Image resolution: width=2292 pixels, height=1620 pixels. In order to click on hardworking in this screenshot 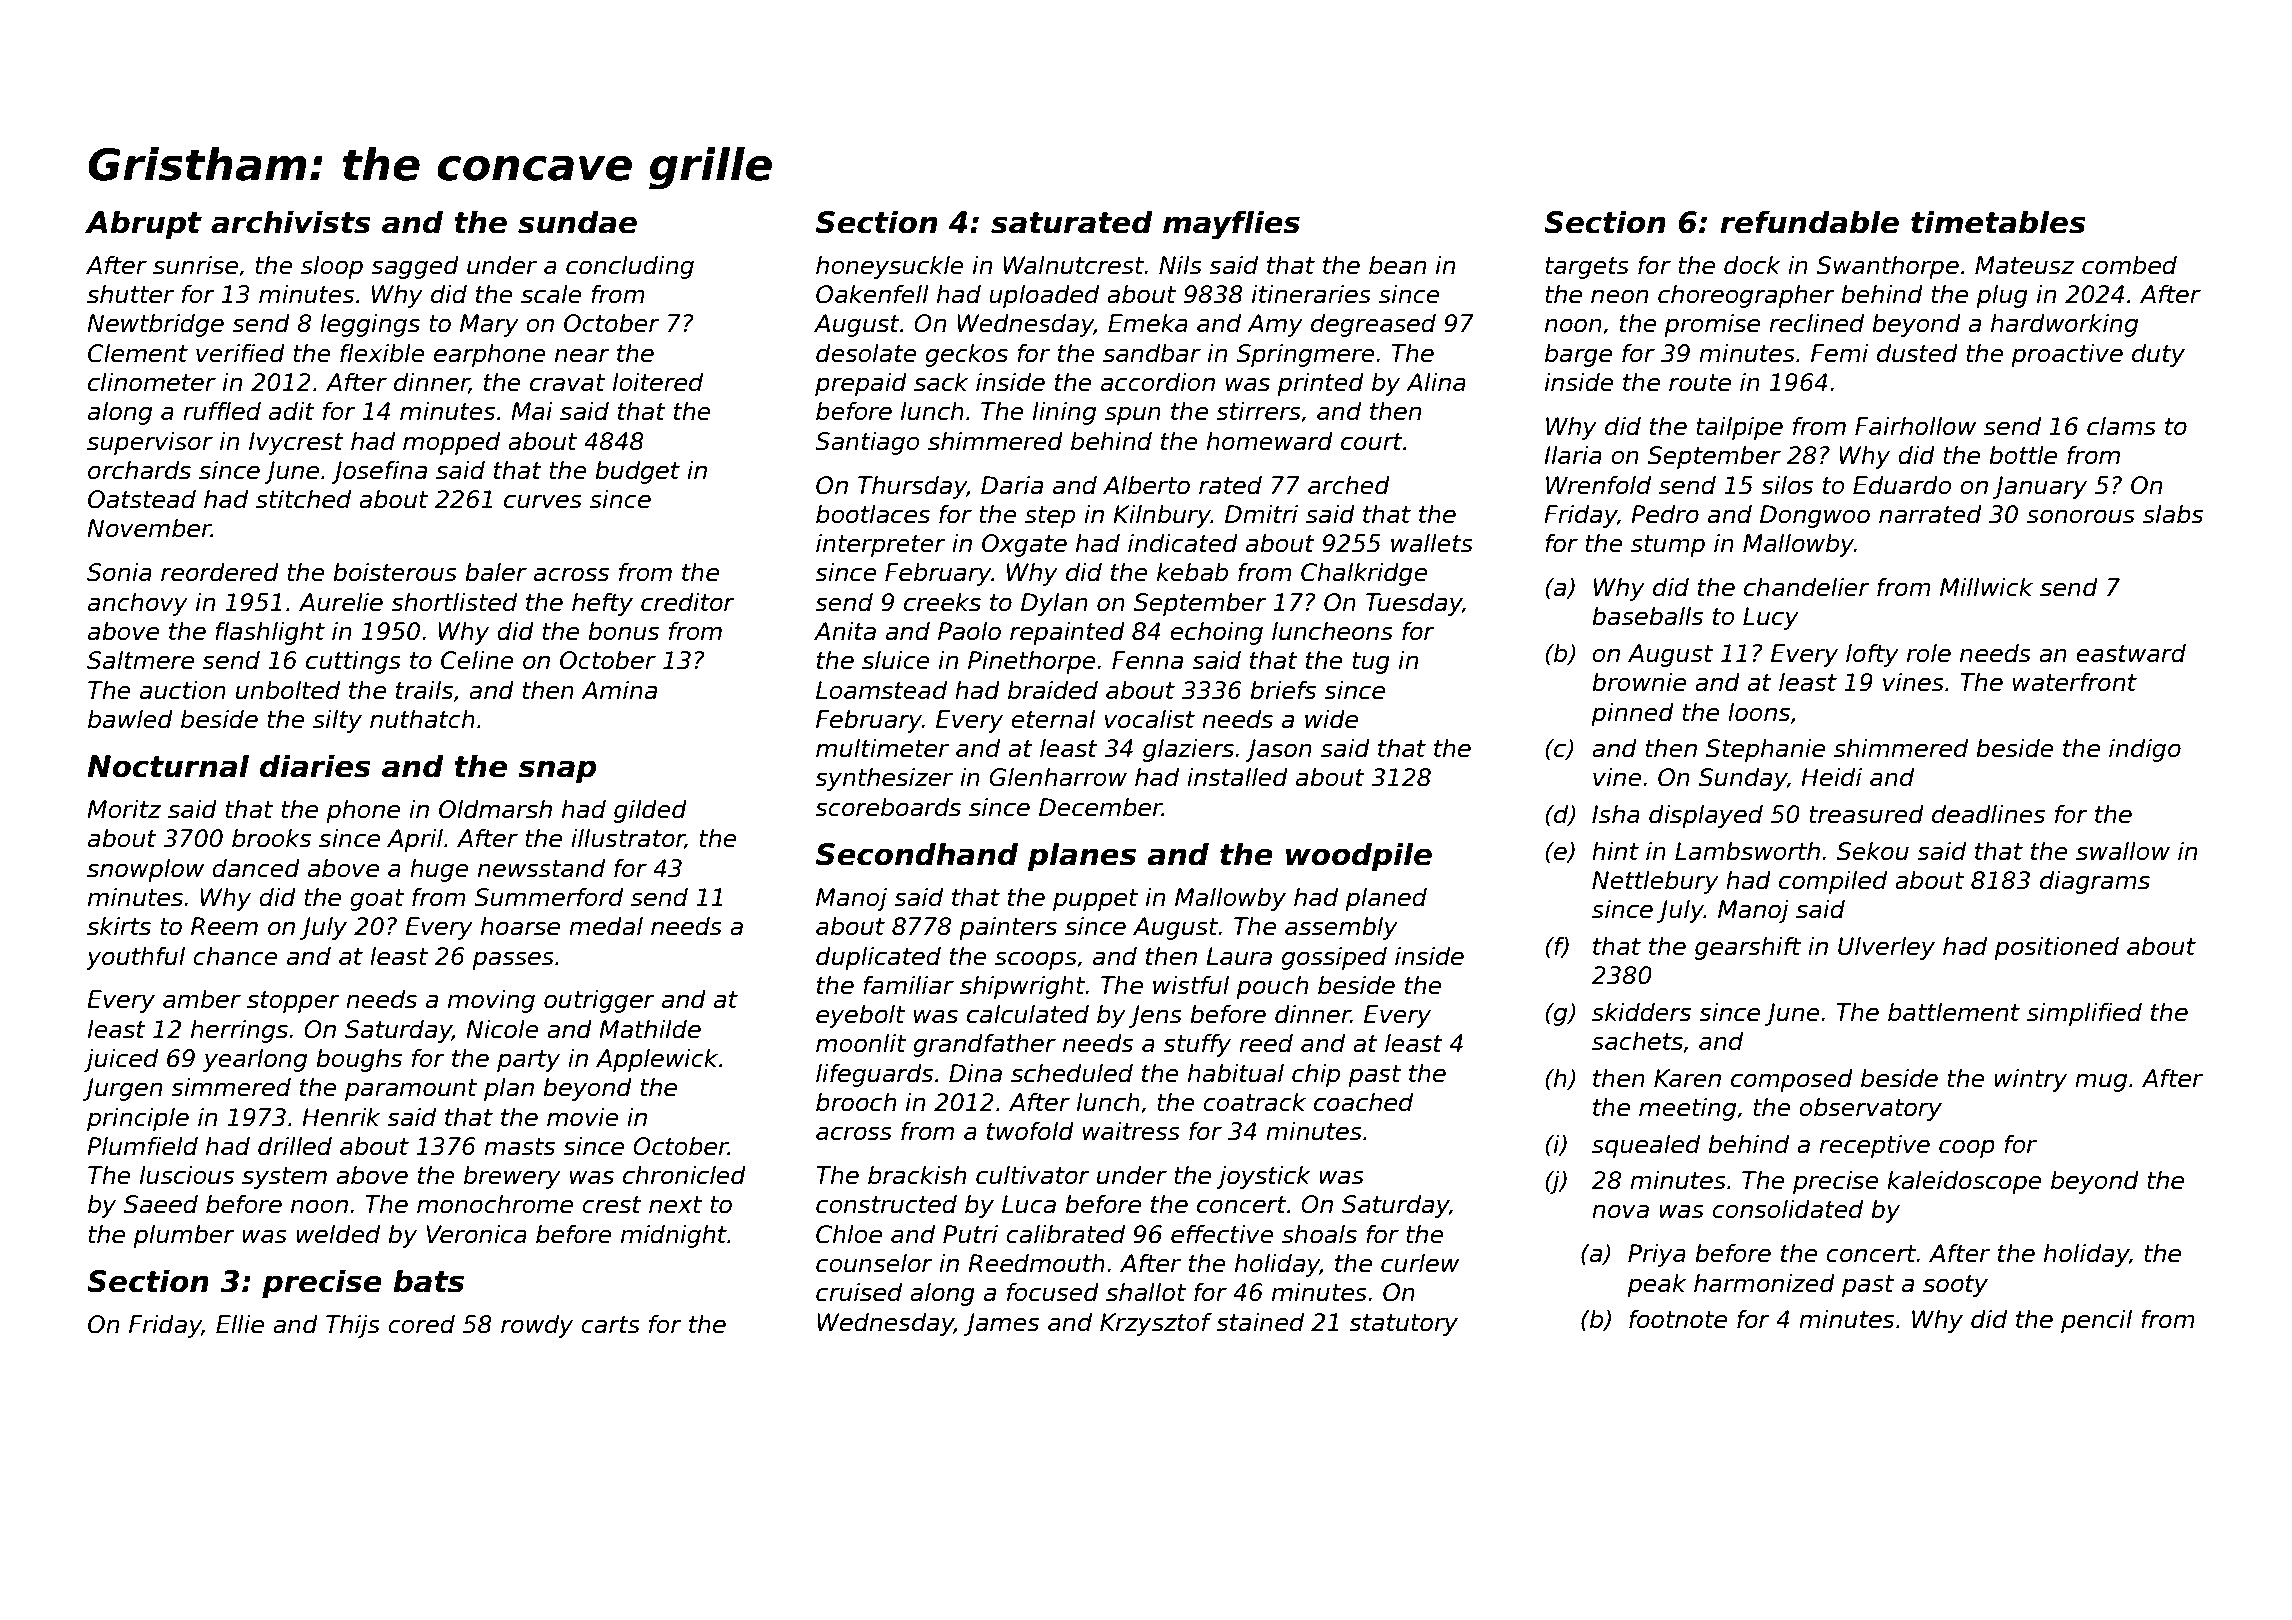, I will do `click(2064, 325)`.
